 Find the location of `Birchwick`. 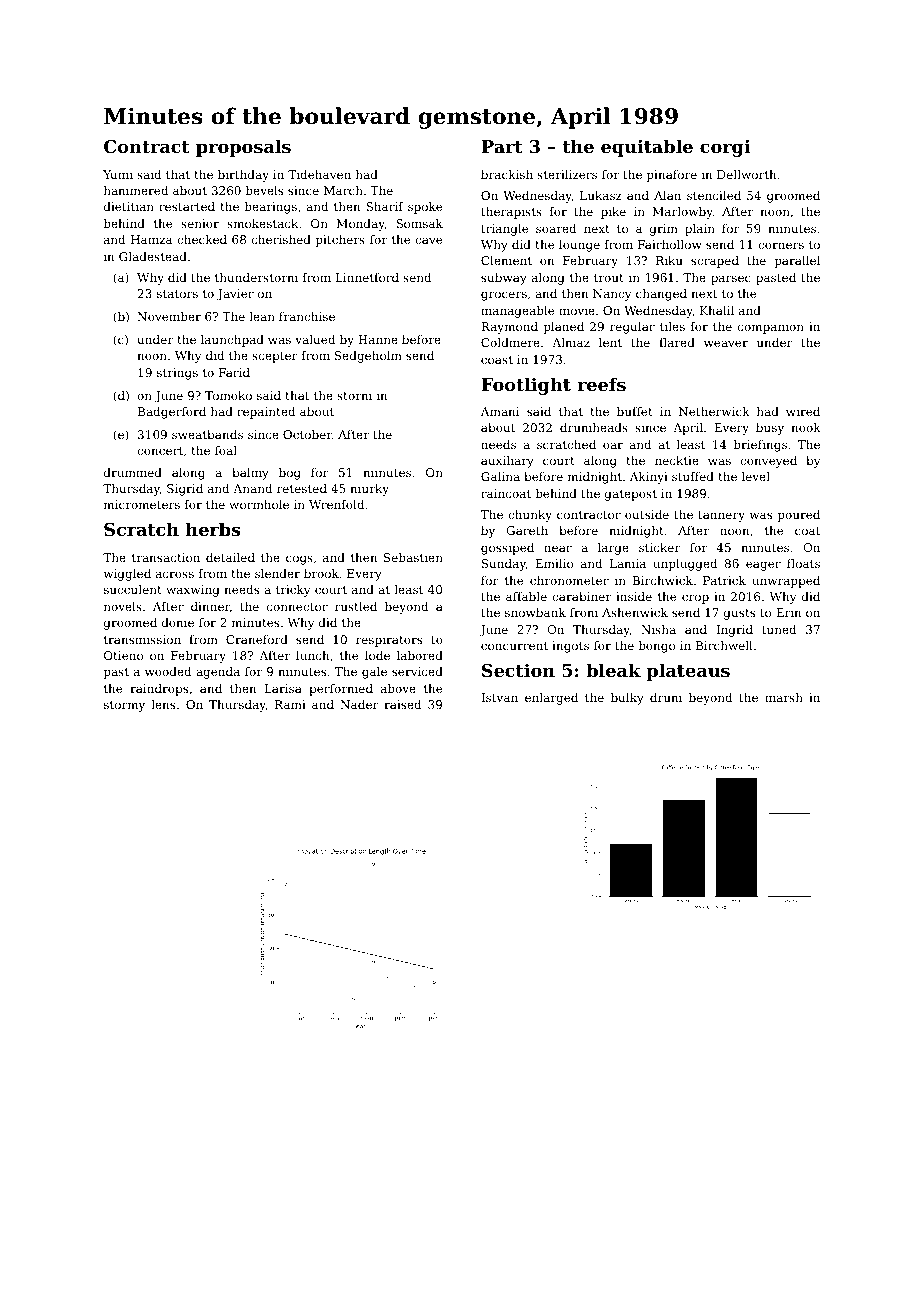

Birchwick is located at coordinates (662, 580).
